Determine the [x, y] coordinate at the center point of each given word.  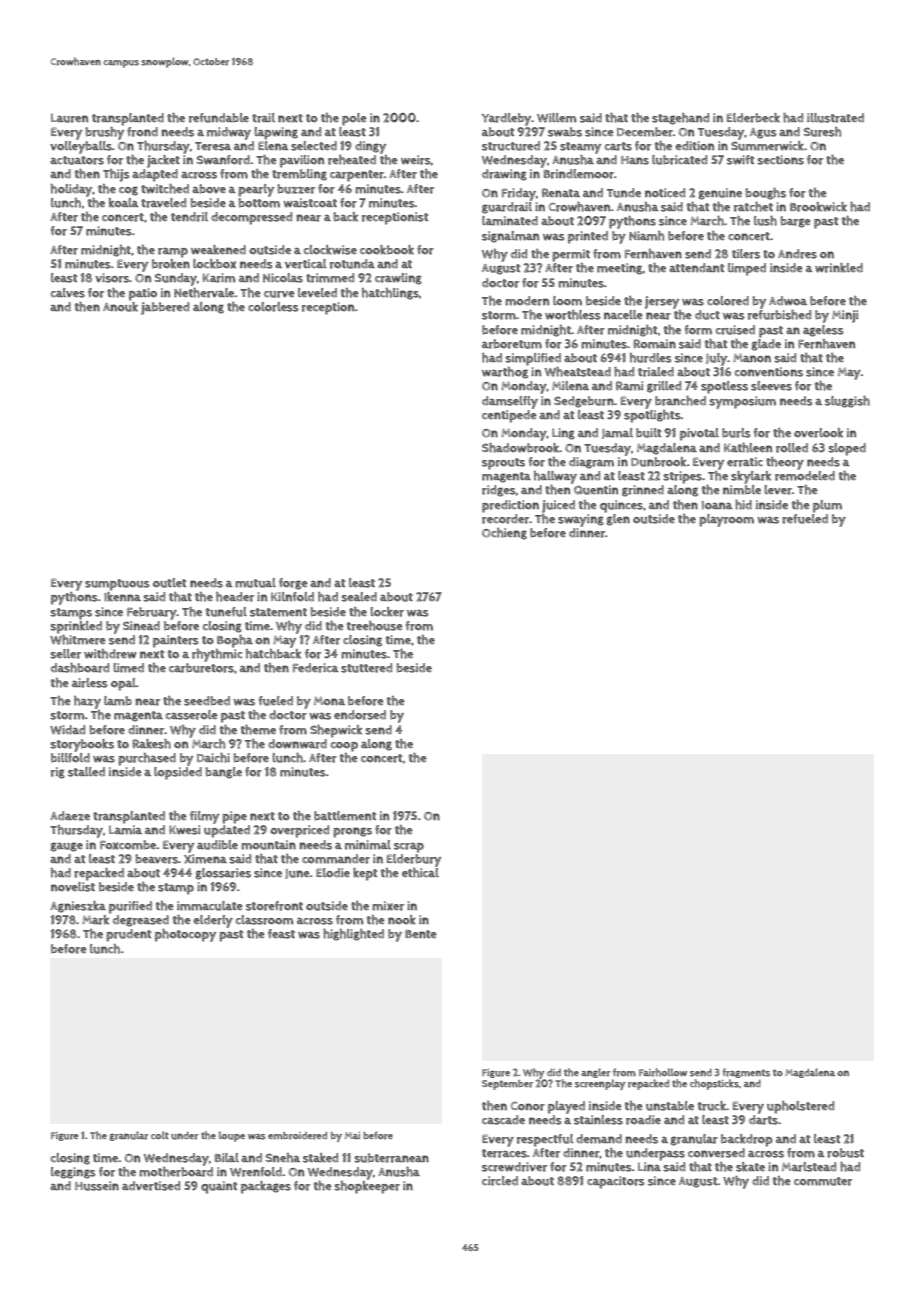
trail [263, 118]
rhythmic [217, 655]
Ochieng [504, 534]
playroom [726, 520]
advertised [151, 1186]
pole [354, 119]
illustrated [835, 118]
